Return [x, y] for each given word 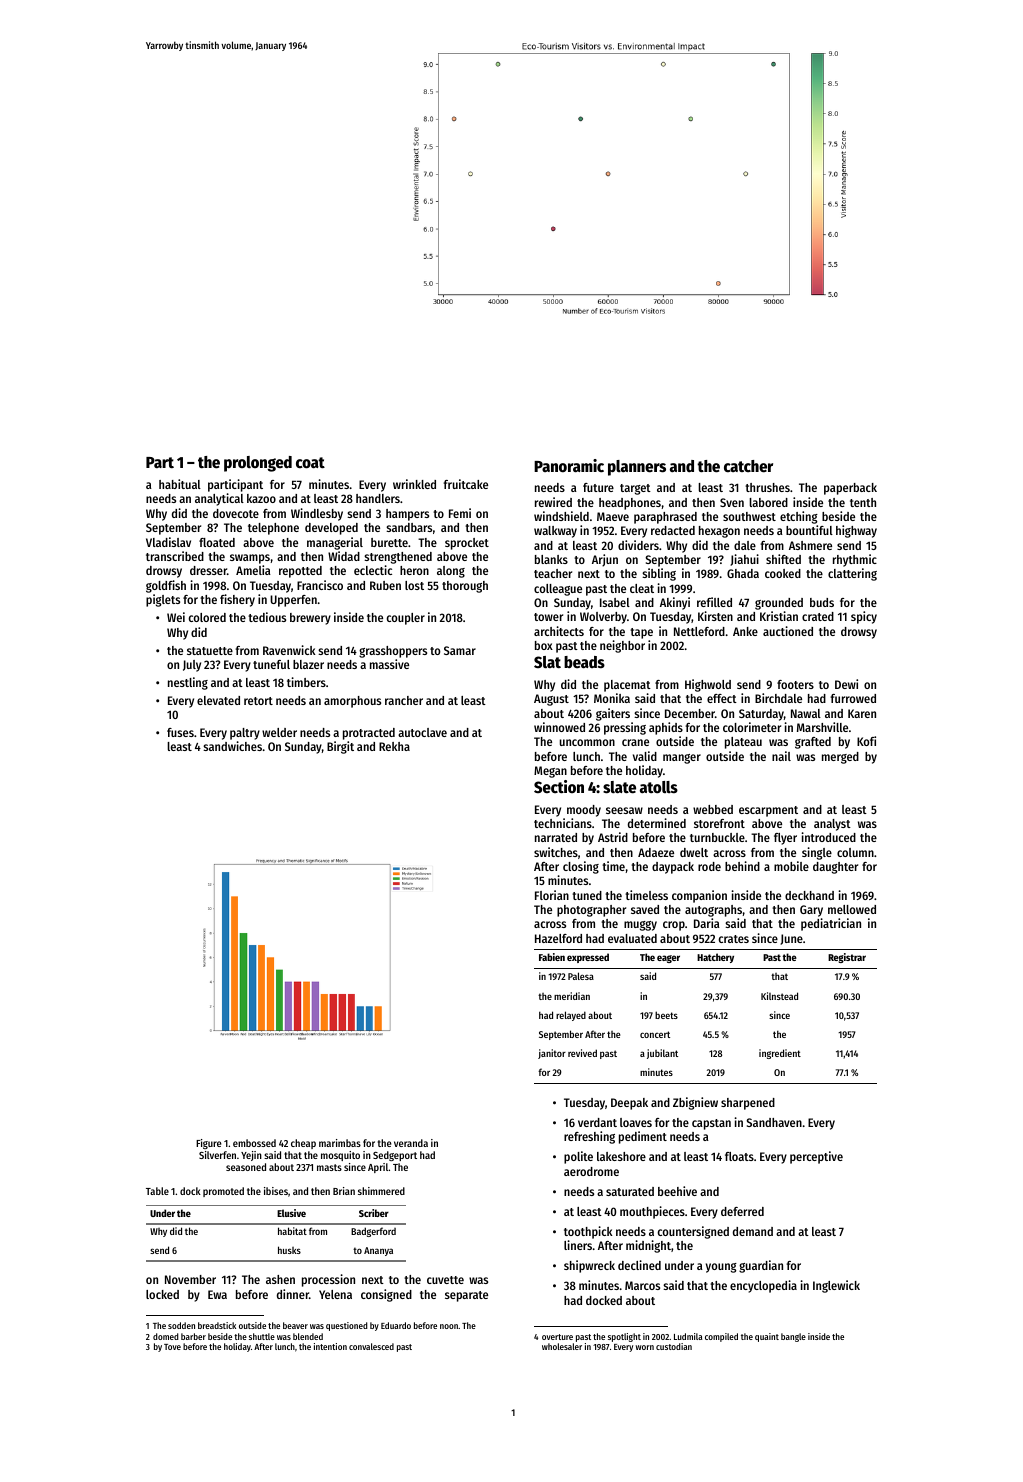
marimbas [340, 1143]
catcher [748, 466]
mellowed [852, 909]
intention [330, 1346]
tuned [587, 895]
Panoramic [569, 466]
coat [310, 463]
